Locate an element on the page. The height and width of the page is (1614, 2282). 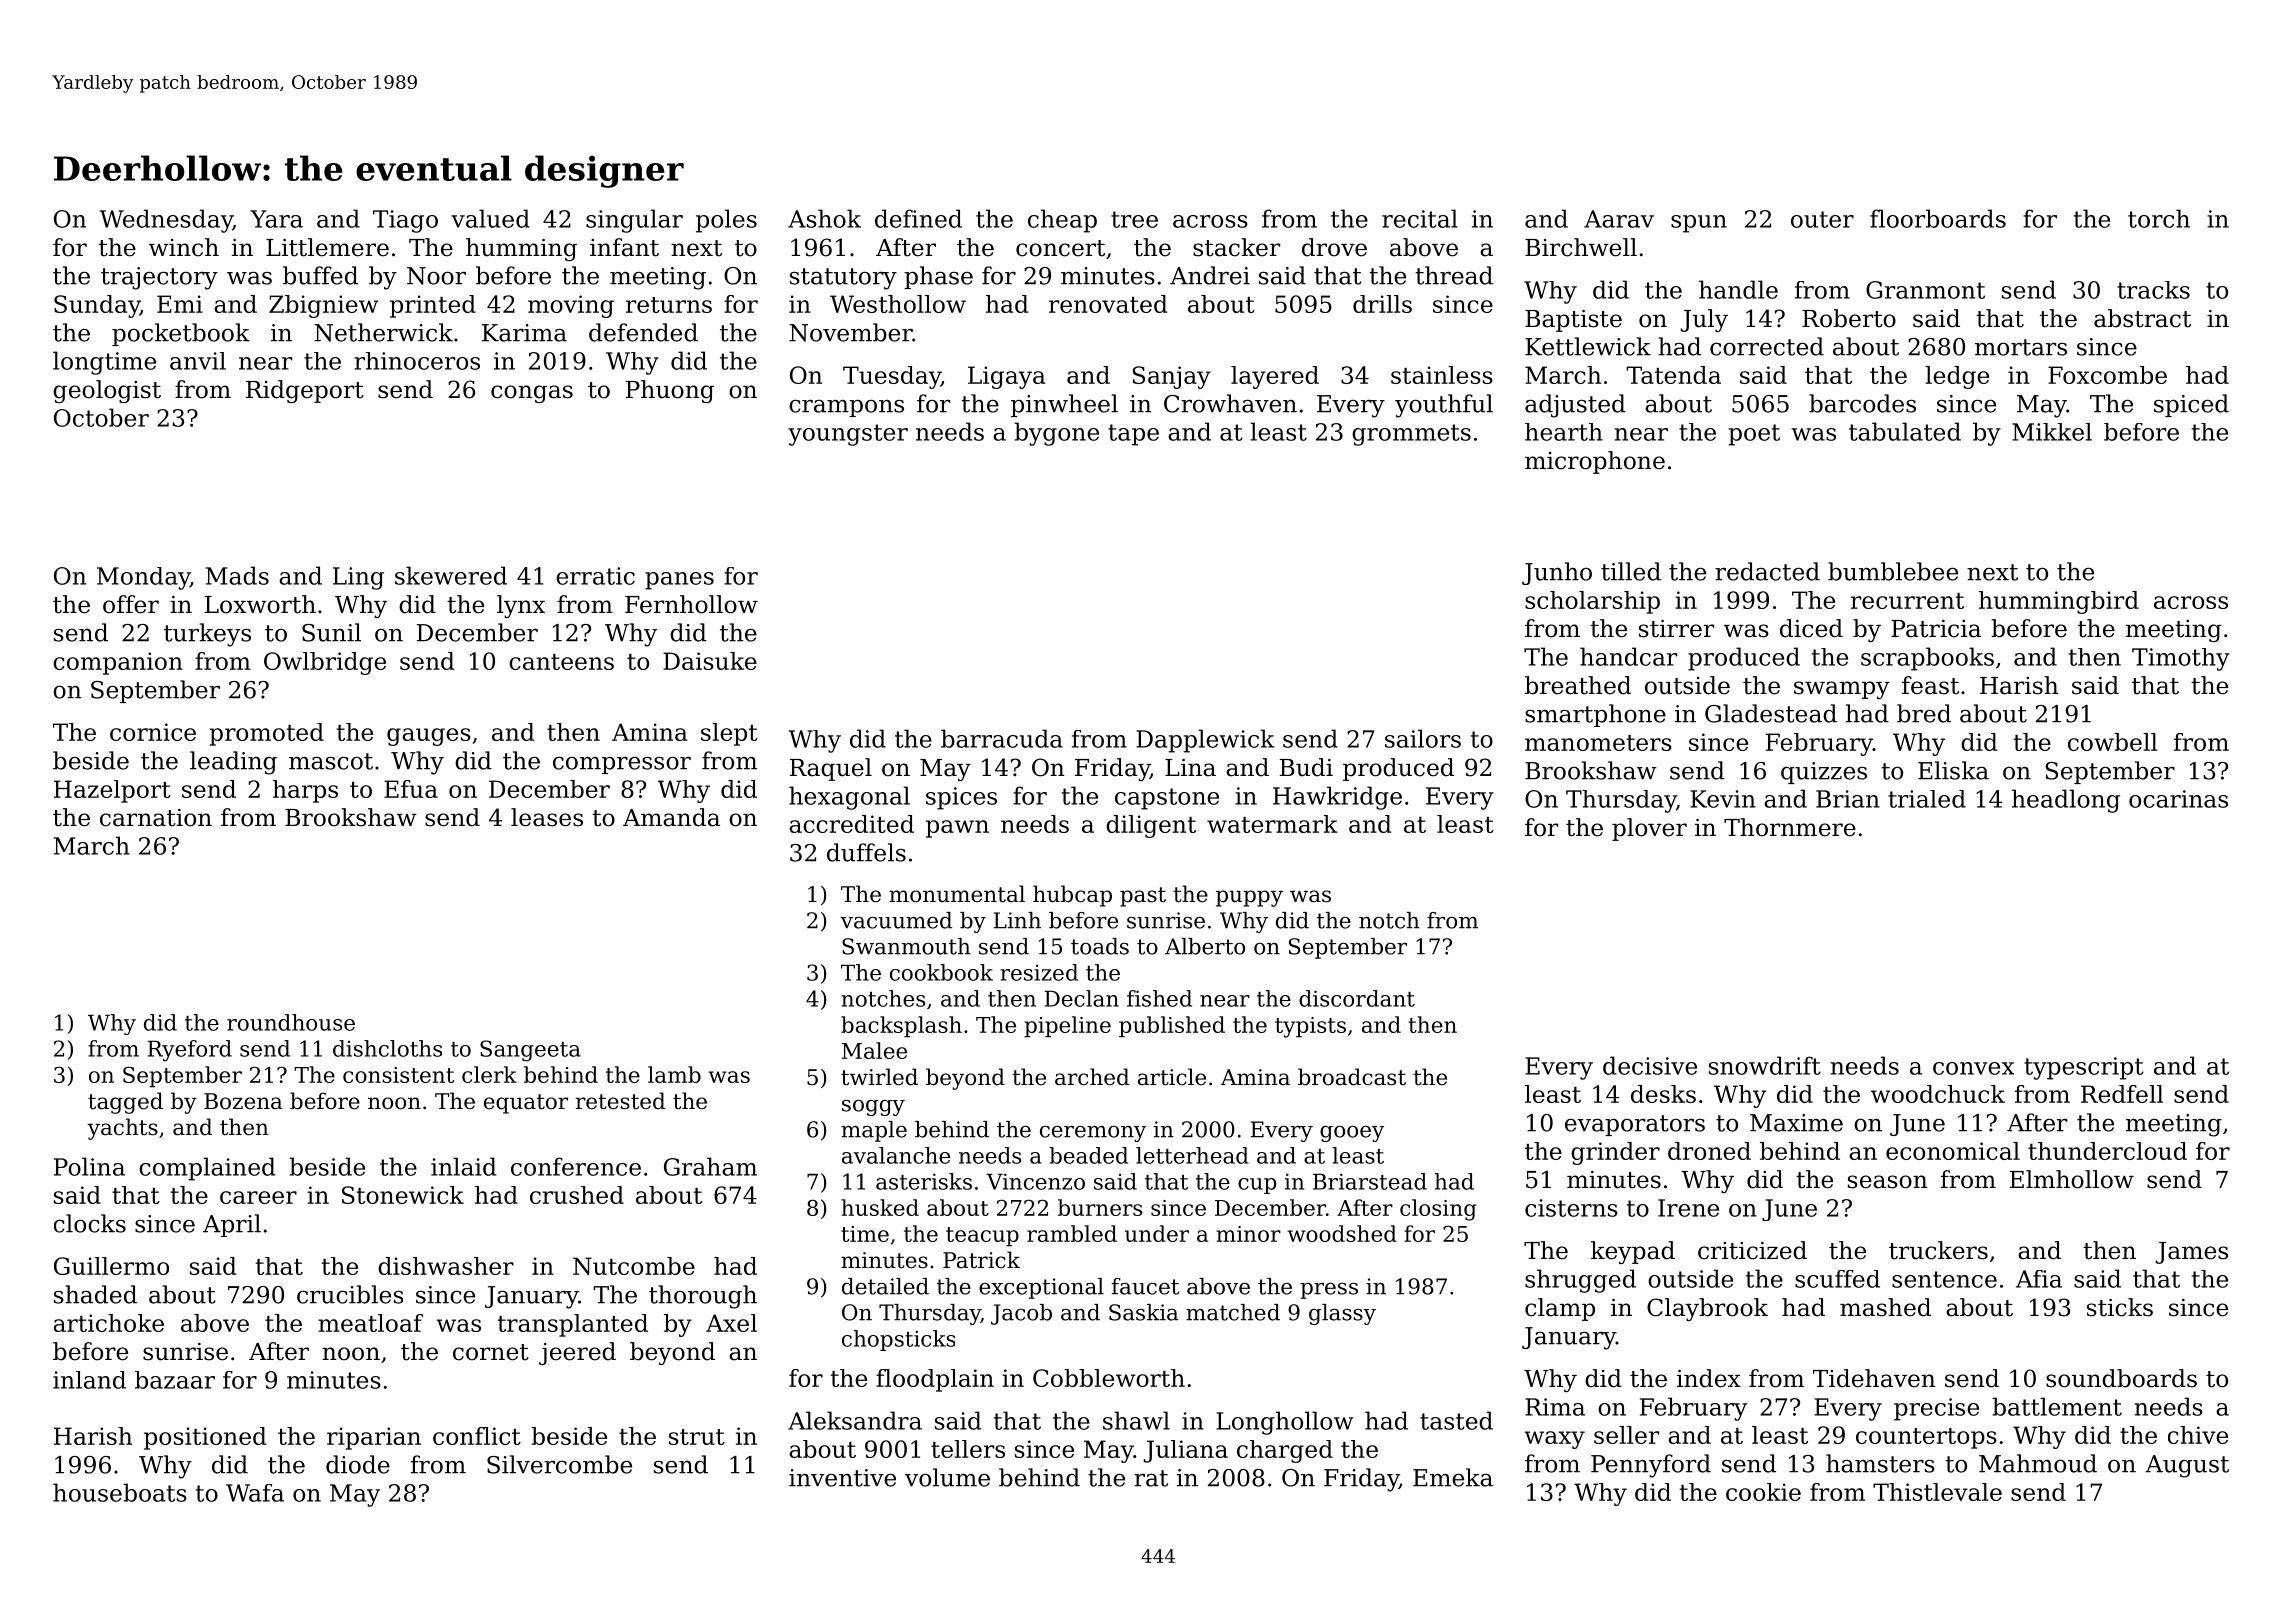
youthful is located at coordinates (1444, 406).
